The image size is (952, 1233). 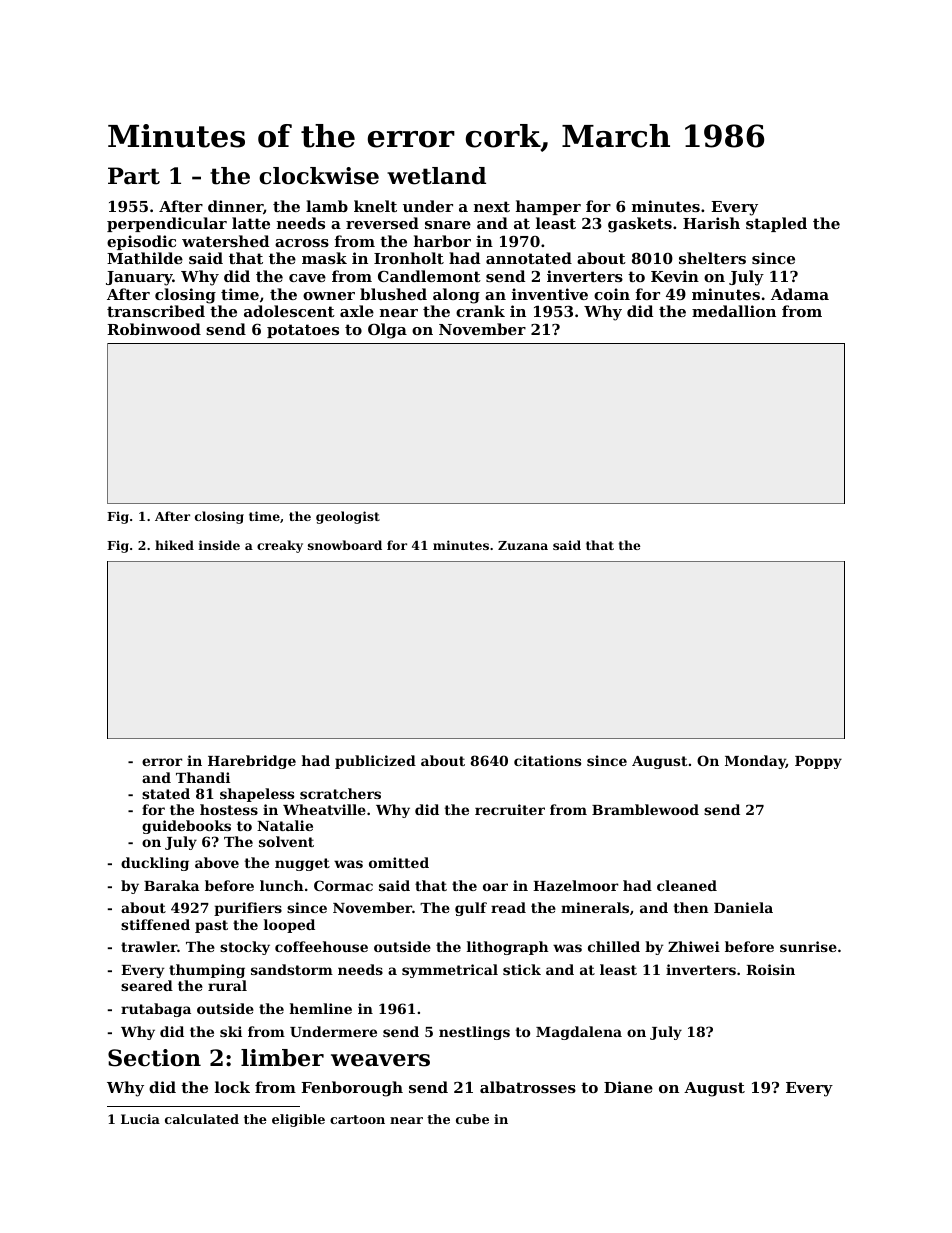 I want to click on Part, so click(x=134, y=176).
